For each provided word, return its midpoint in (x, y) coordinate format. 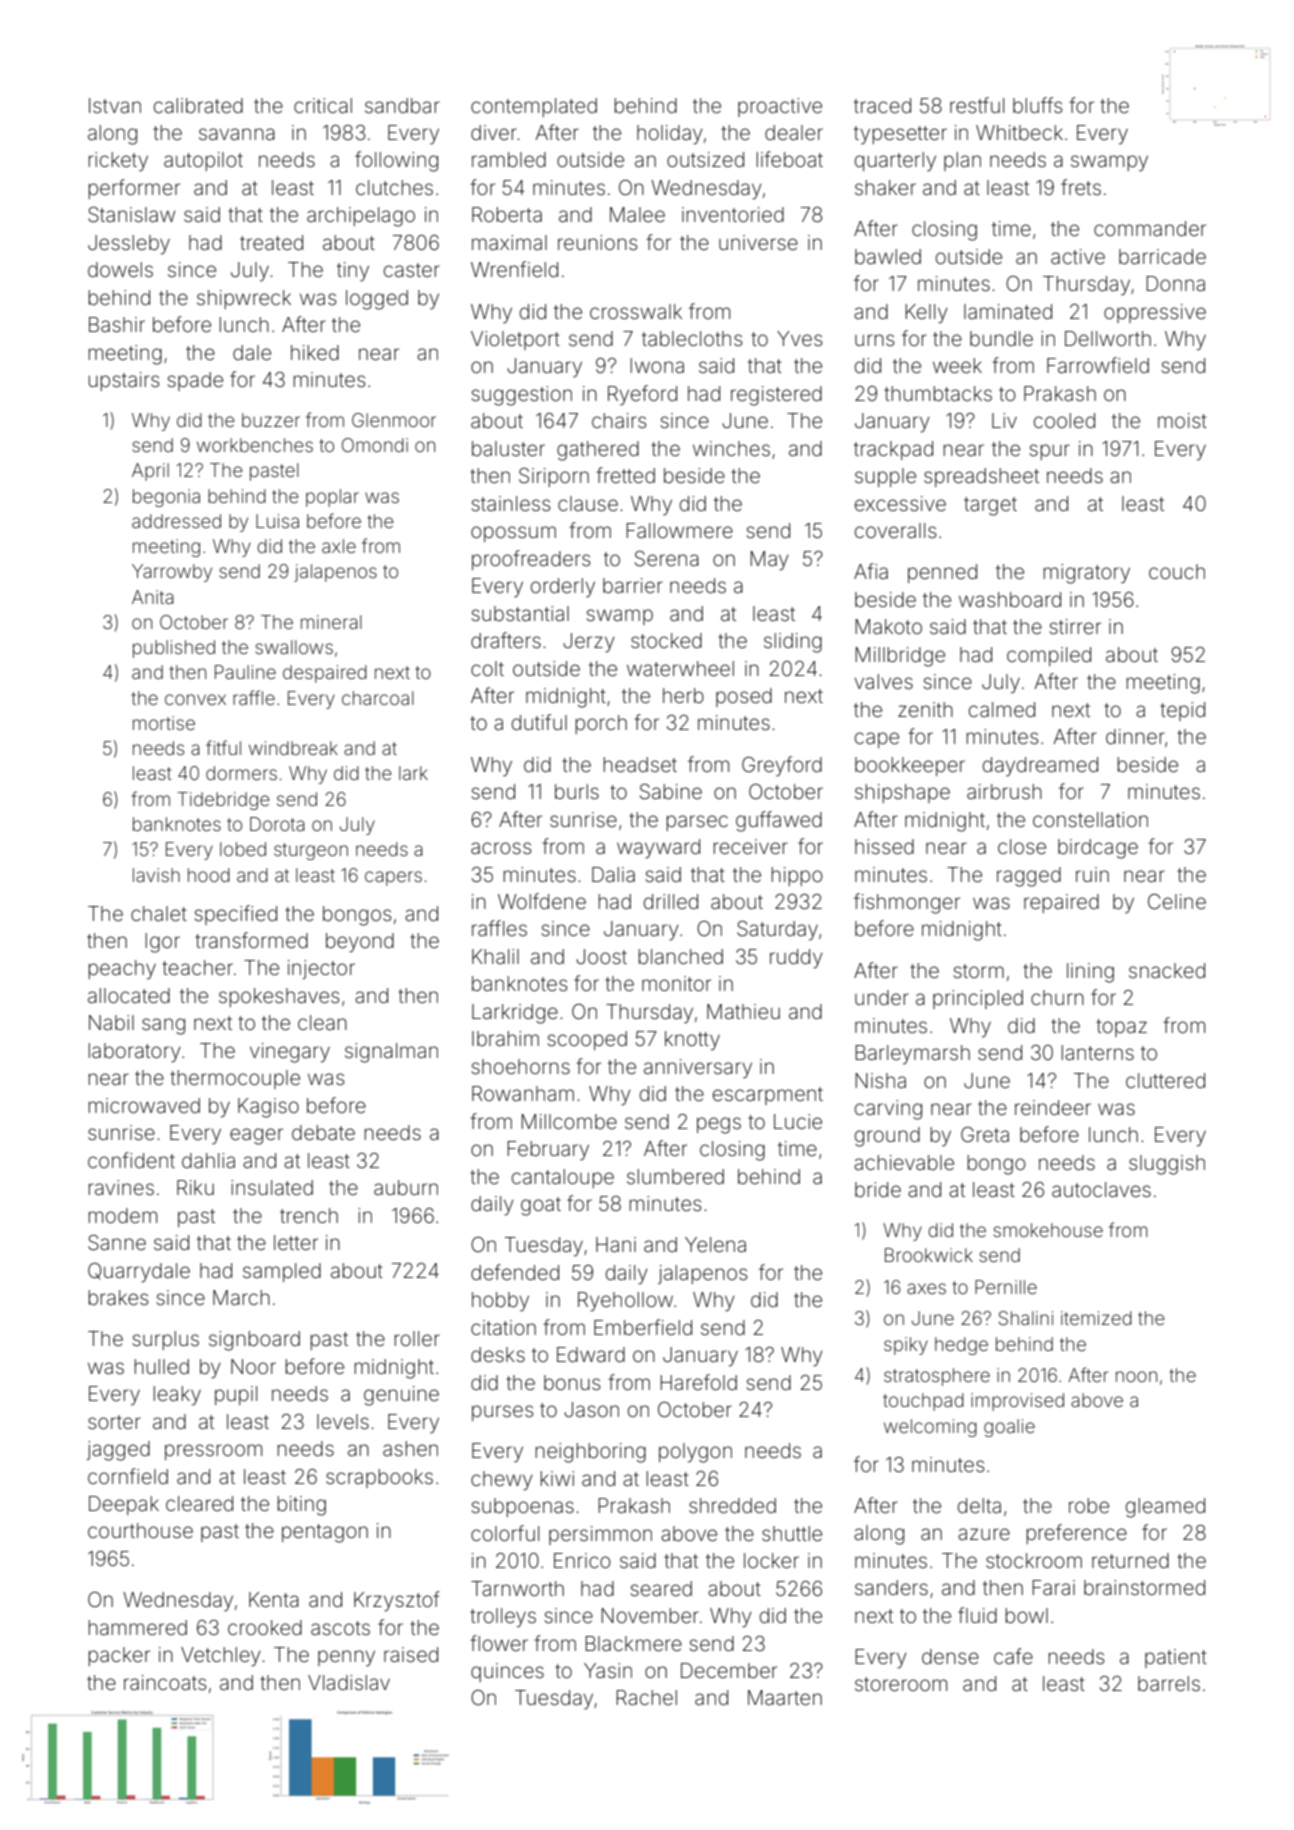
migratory (1087, 574)
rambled (509, 159)
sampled (282, 1272)
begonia (166, 498)
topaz (1121, 1028)
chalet (159, 913)
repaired (1061, 903)
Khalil (495, 956)
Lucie (798, 1121)
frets (1081, 187)
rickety (118, 162)
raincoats (165, 1682)
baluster (508, 448)
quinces (507, 1672)
